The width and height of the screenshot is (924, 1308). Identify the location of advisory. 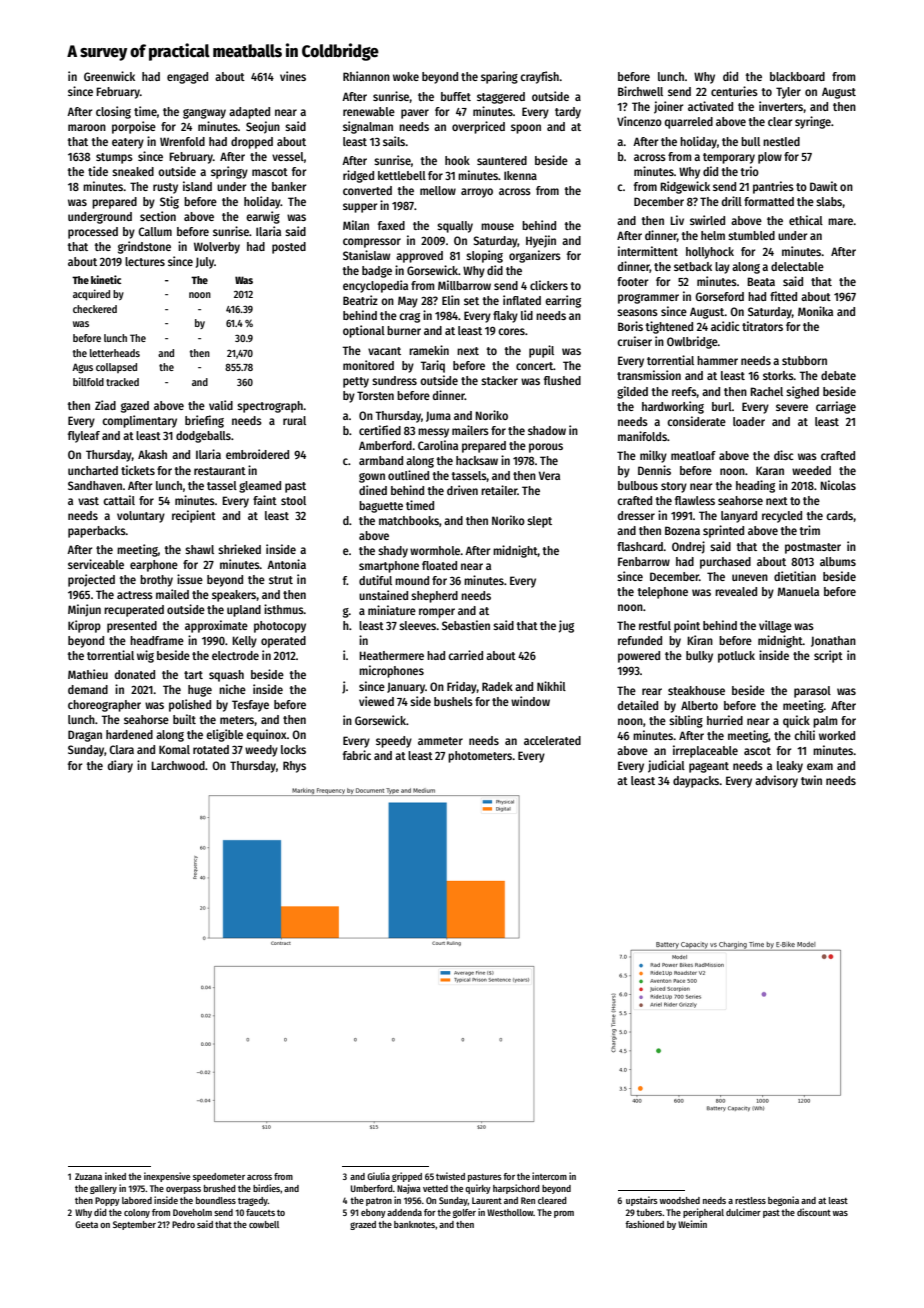
(776, 781).
